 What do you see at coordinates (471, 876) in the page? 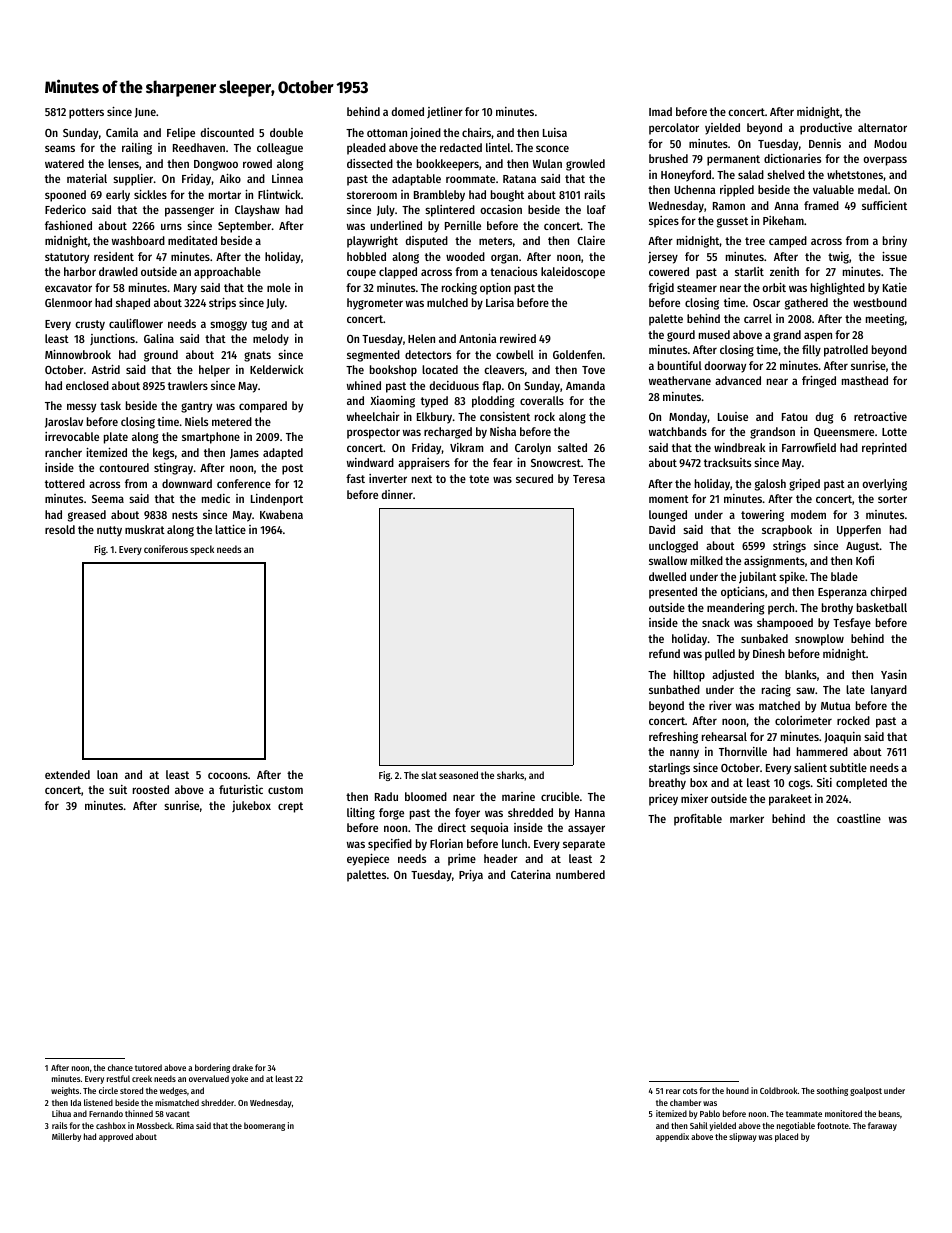
I see `Priya` at bounding box center [471, 876].
